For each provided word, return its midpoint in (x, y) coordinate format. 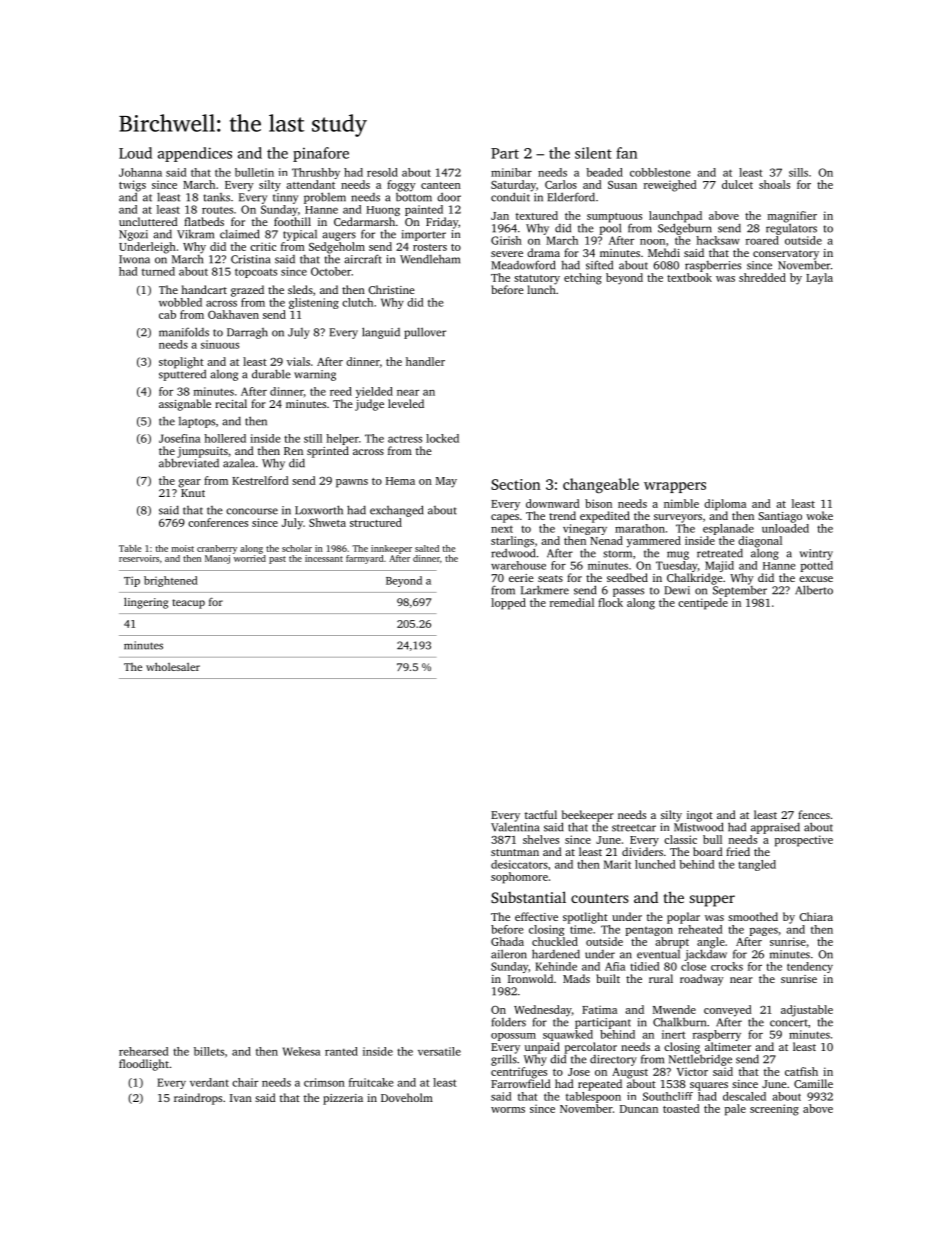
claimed (239, 234)
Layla (819, 279)
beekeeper (588, 816)
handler (425, 361)
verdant (209, 1082)
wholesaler (173, 666)
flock (610, 602)
